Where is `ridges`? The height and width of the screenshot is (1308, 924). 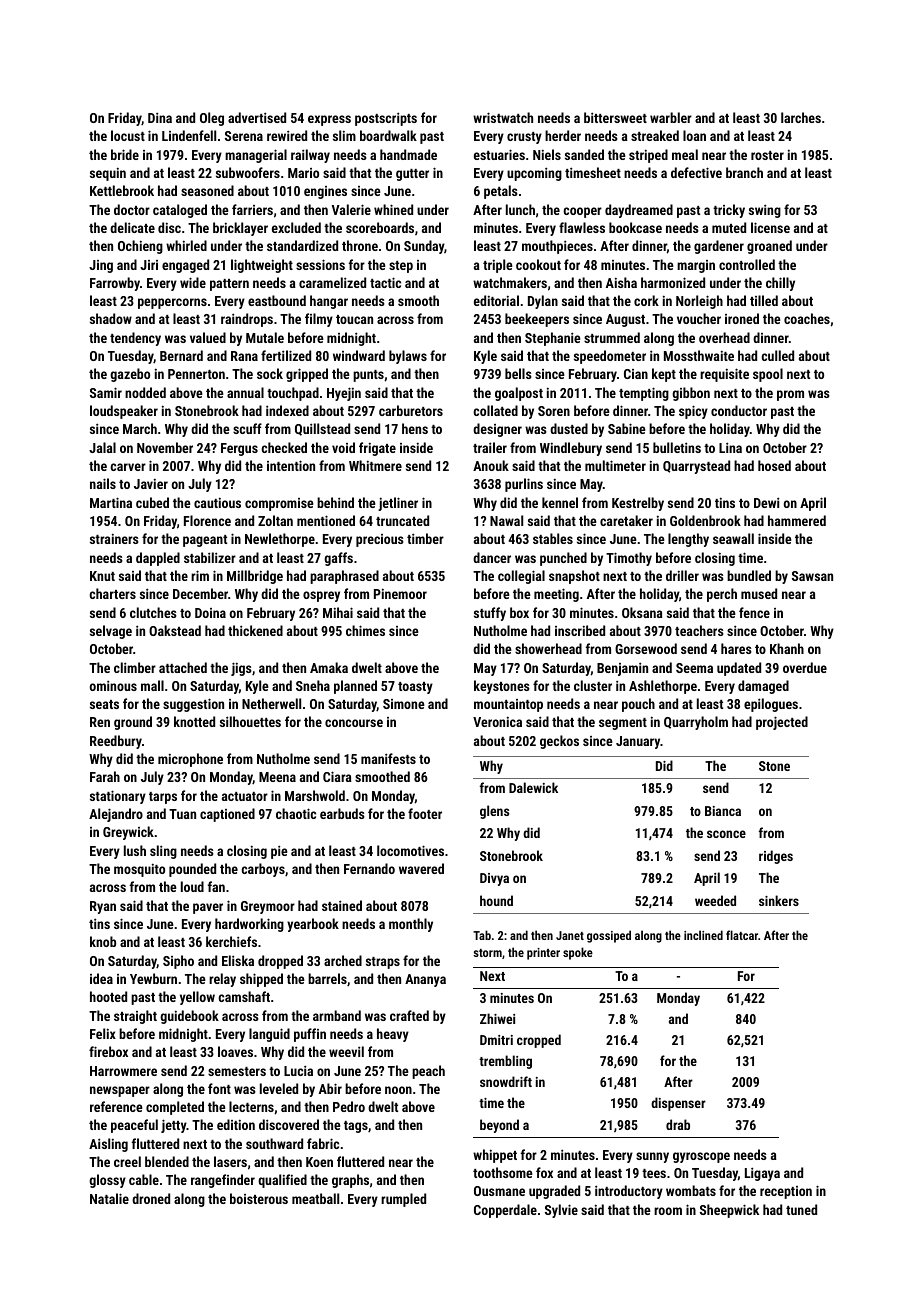
ridges is located at coordinates (776, 857).
